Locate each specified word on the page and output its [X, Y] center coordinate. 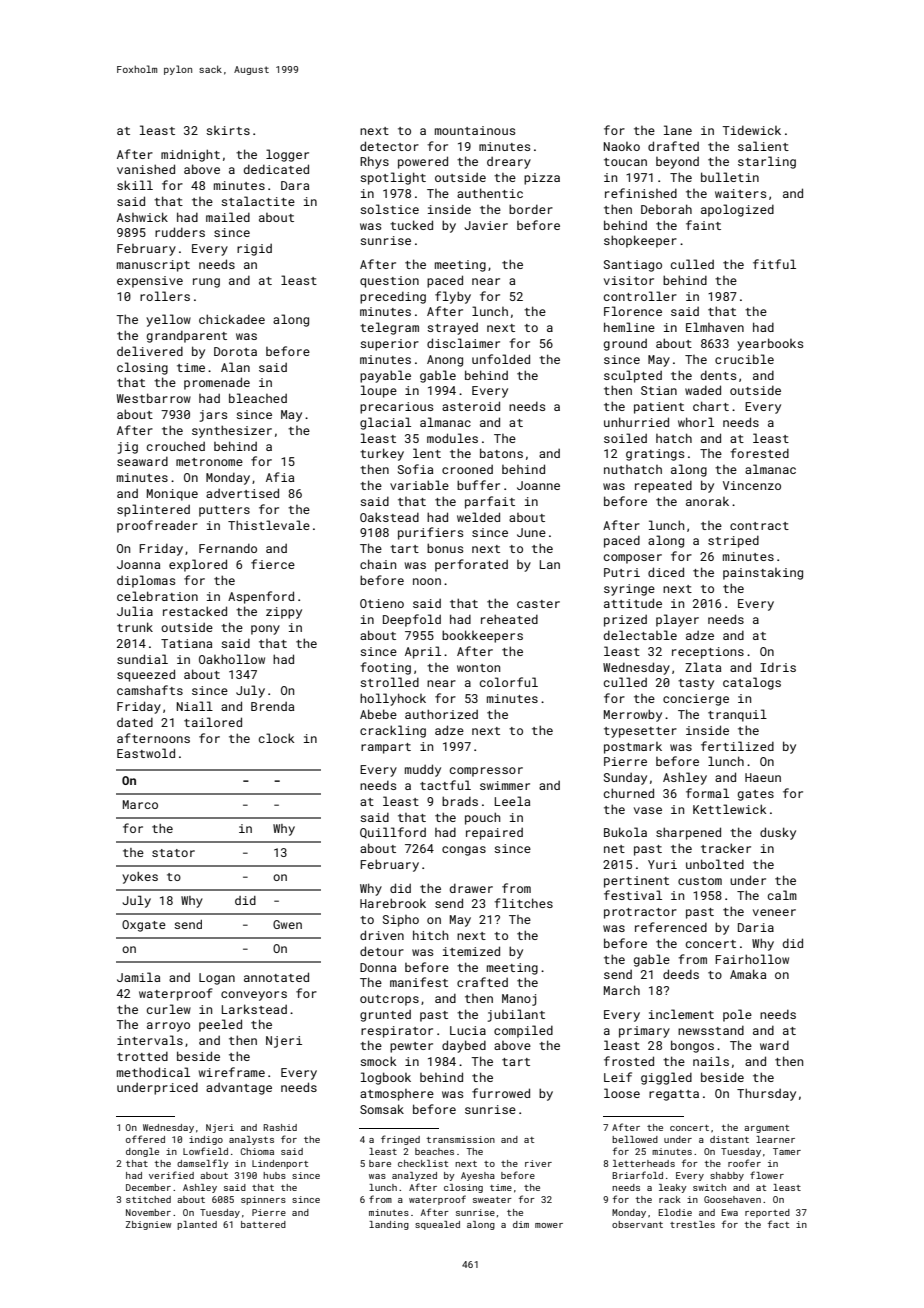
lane [678, 130]
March [622, 990]
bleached [258, 398]
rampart [386, 748]
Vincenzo [752, 485]
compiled [523, 1031]
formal [707, 793]
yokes [140, 878]
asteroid [471, 406]
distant [729, 1139]
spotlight [393, 178]
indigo [206, 1140]
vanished [146, 169]
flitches [523, 903]
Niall [195, 706]
